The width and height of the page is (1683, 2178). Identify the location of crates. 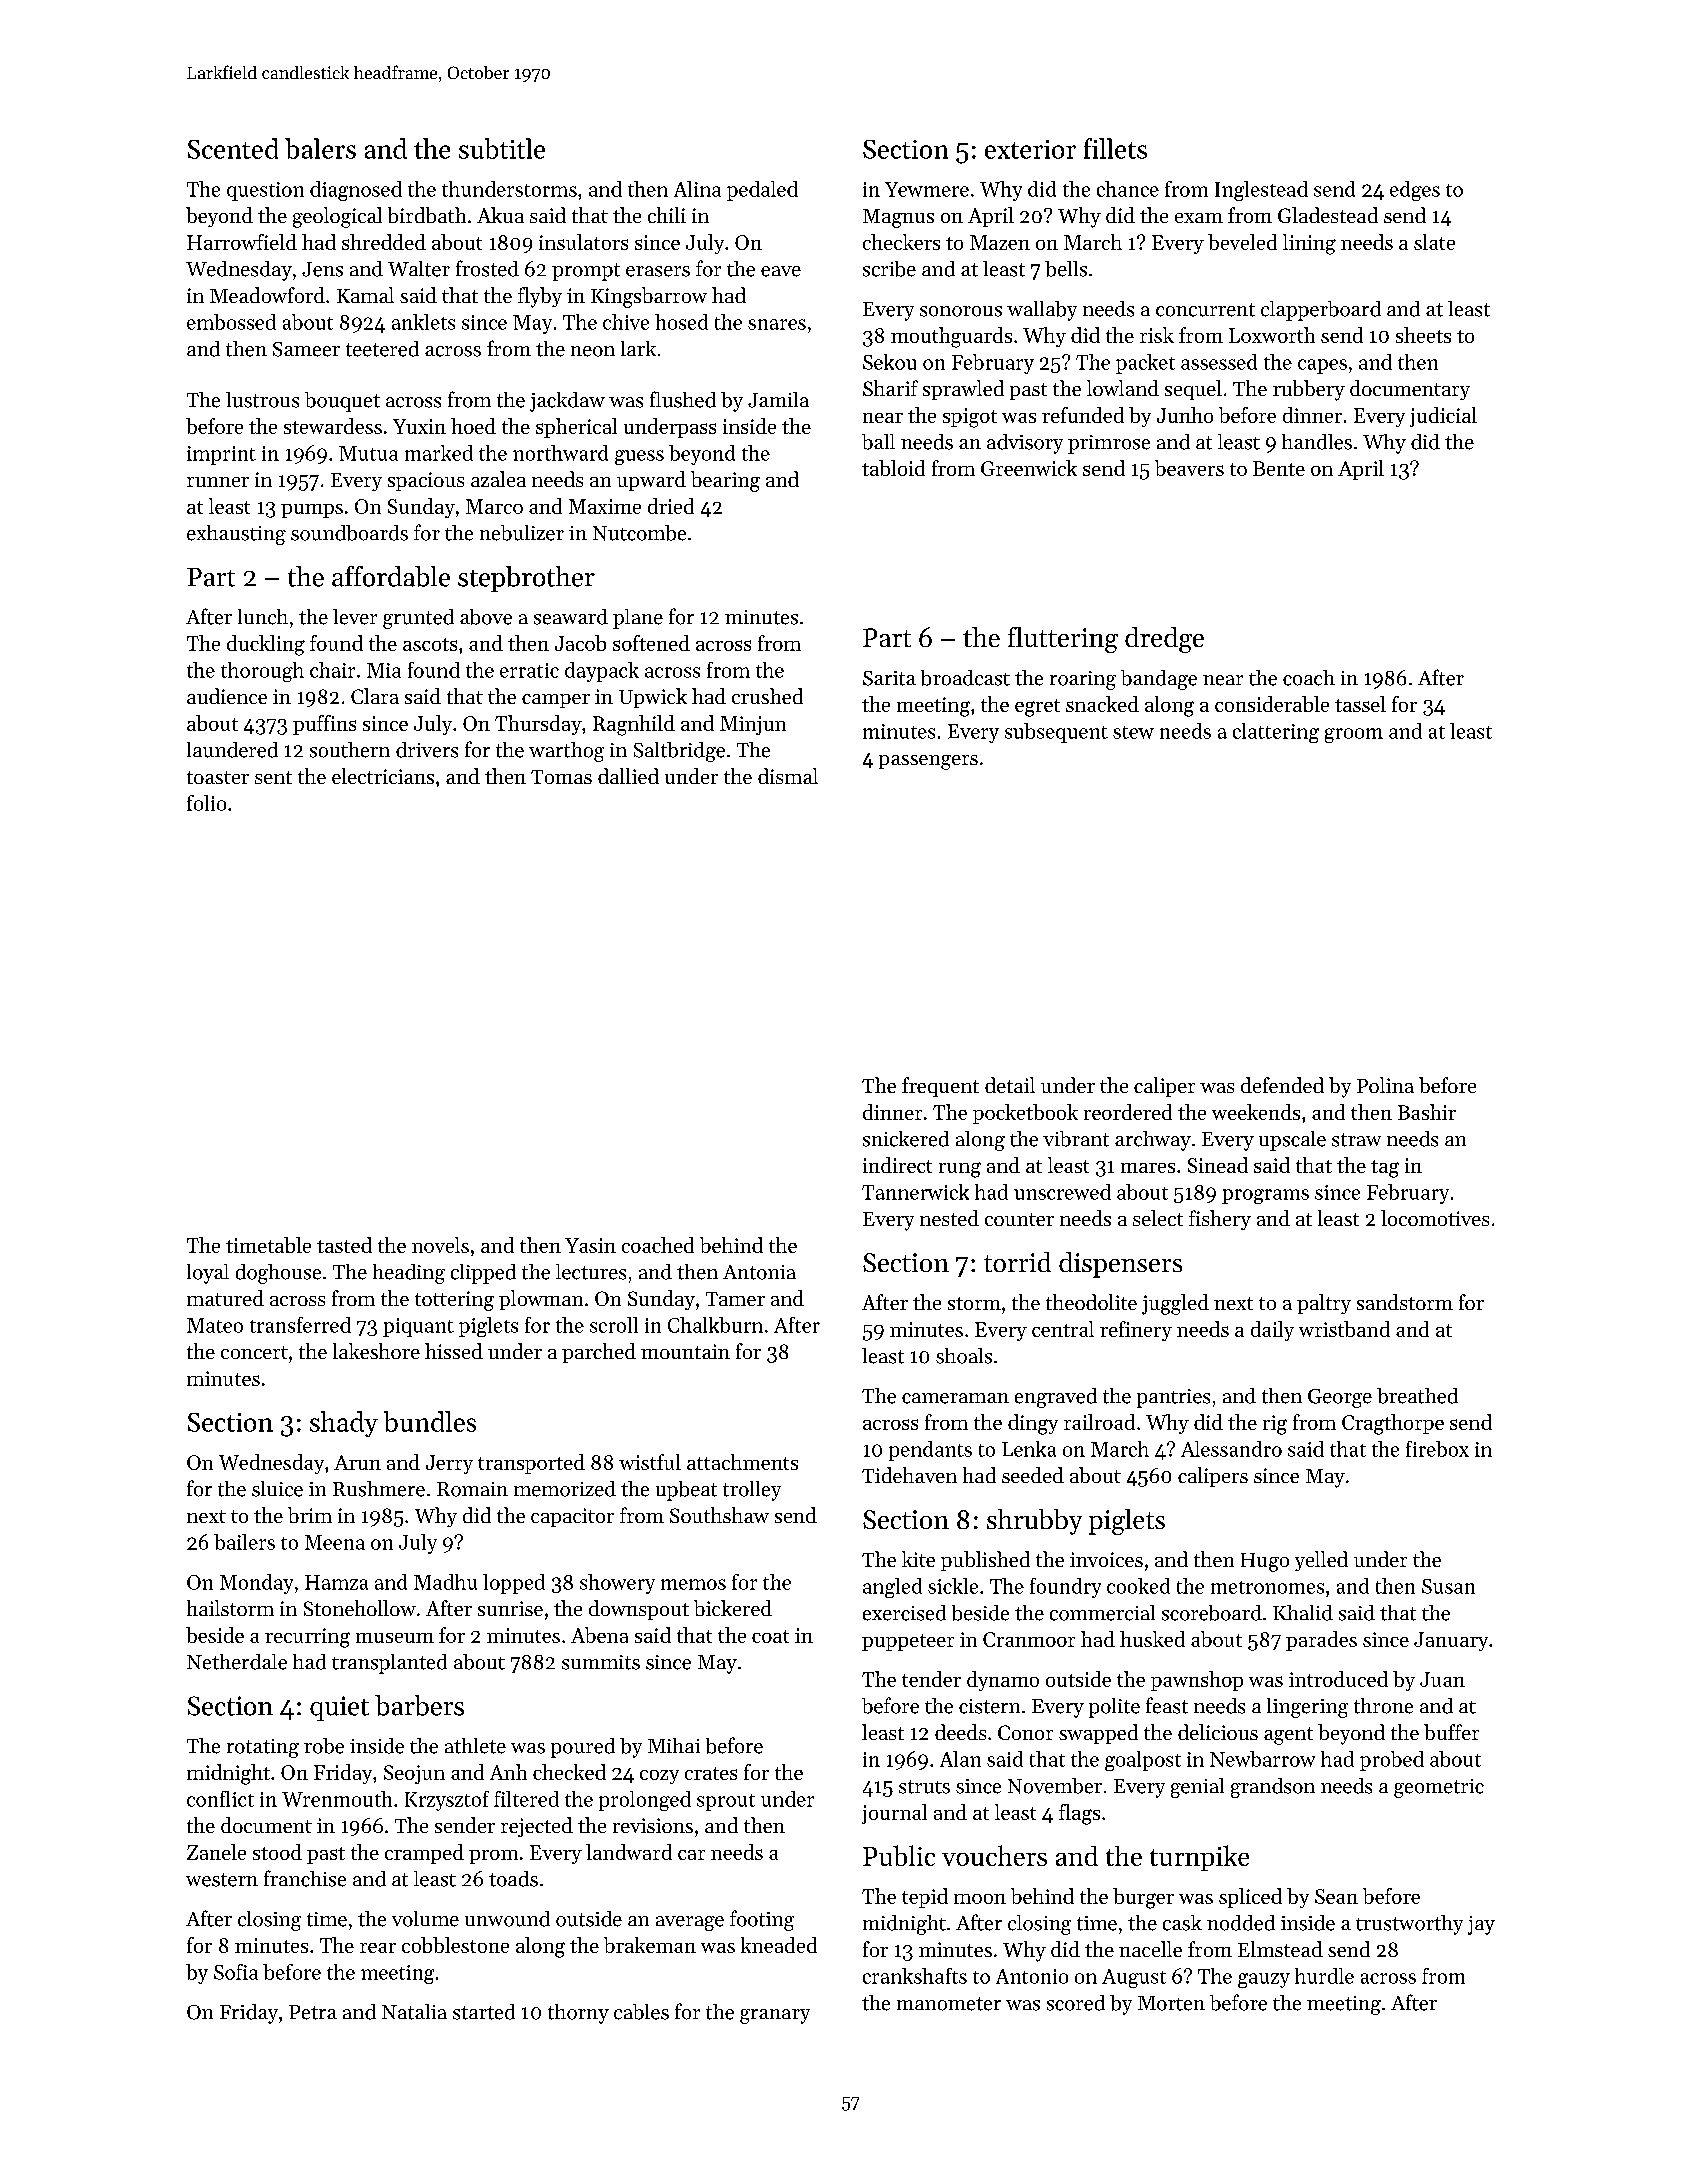
(711, 1773).
